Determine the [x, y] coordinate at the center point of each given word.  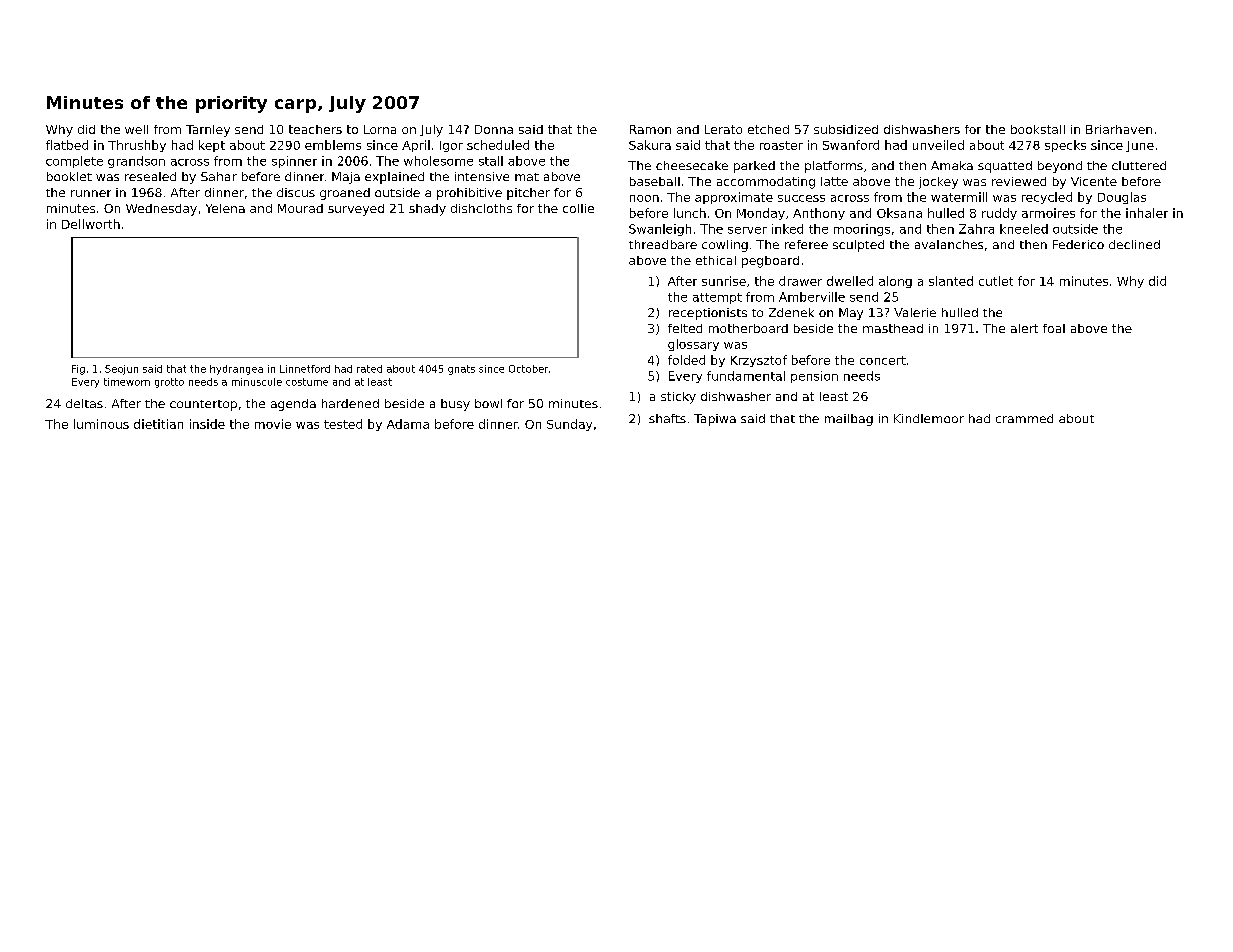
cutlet [996, 281]
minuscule [257, 382]
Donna [494, 129]
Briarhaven [1119, 129]
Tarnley [208, 131]
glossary [693, 345]
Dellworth [91, 224]
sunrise [724, 281]
